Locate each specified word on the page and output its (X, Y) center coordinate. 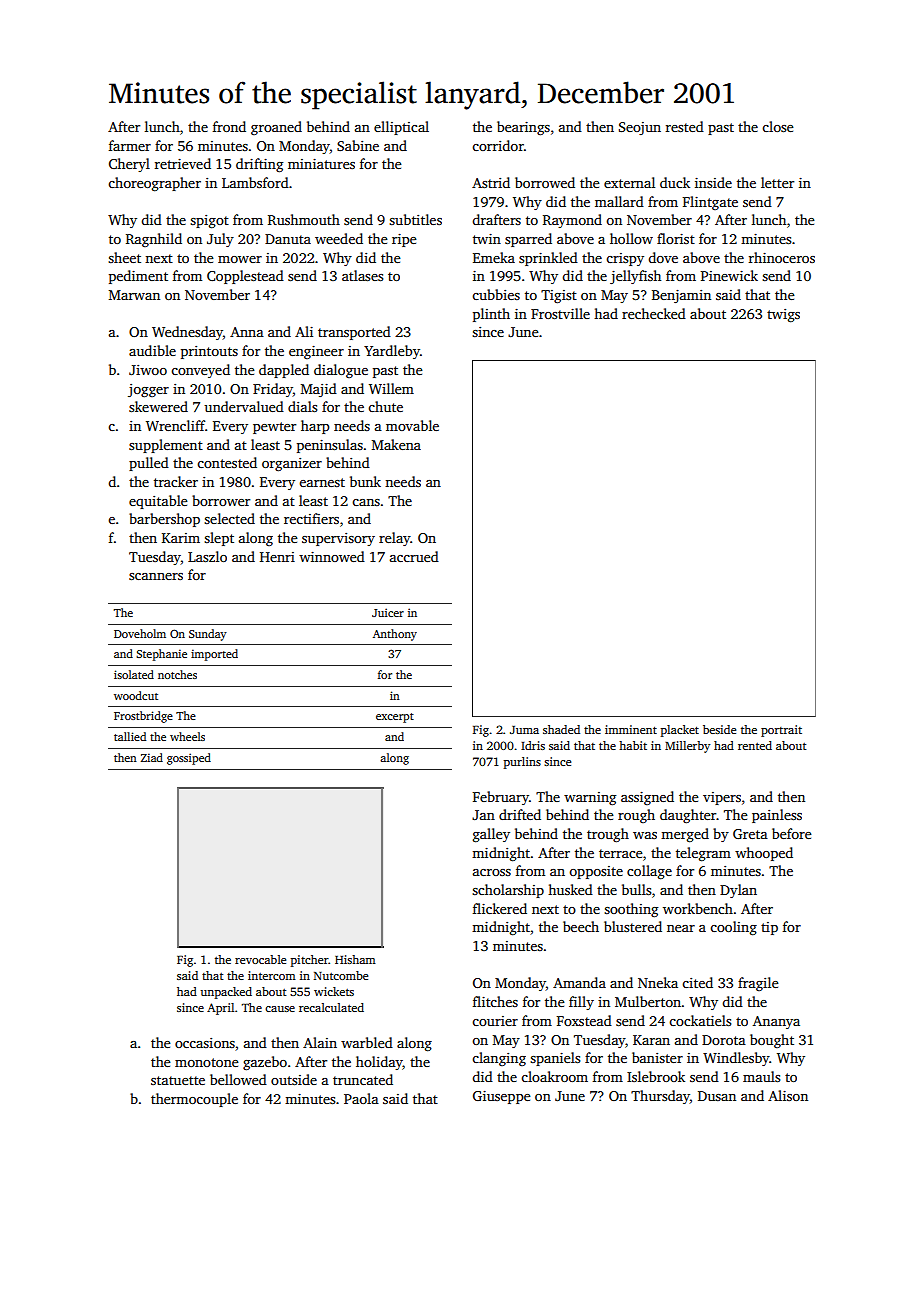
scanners (156, 576)
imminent (631, 729)
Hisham (355, 959)
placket (680, 731)
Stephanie (161, 655)
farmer (130, 145)
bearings (523, 128)
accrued (414, 556)
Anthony (395, 635)
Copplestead (245, 277)
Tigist (559, 296)
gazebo (265, 1063)
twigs (783, 316)
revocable (260, 959)
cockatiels (700, 1020)
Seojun (640, 128)
